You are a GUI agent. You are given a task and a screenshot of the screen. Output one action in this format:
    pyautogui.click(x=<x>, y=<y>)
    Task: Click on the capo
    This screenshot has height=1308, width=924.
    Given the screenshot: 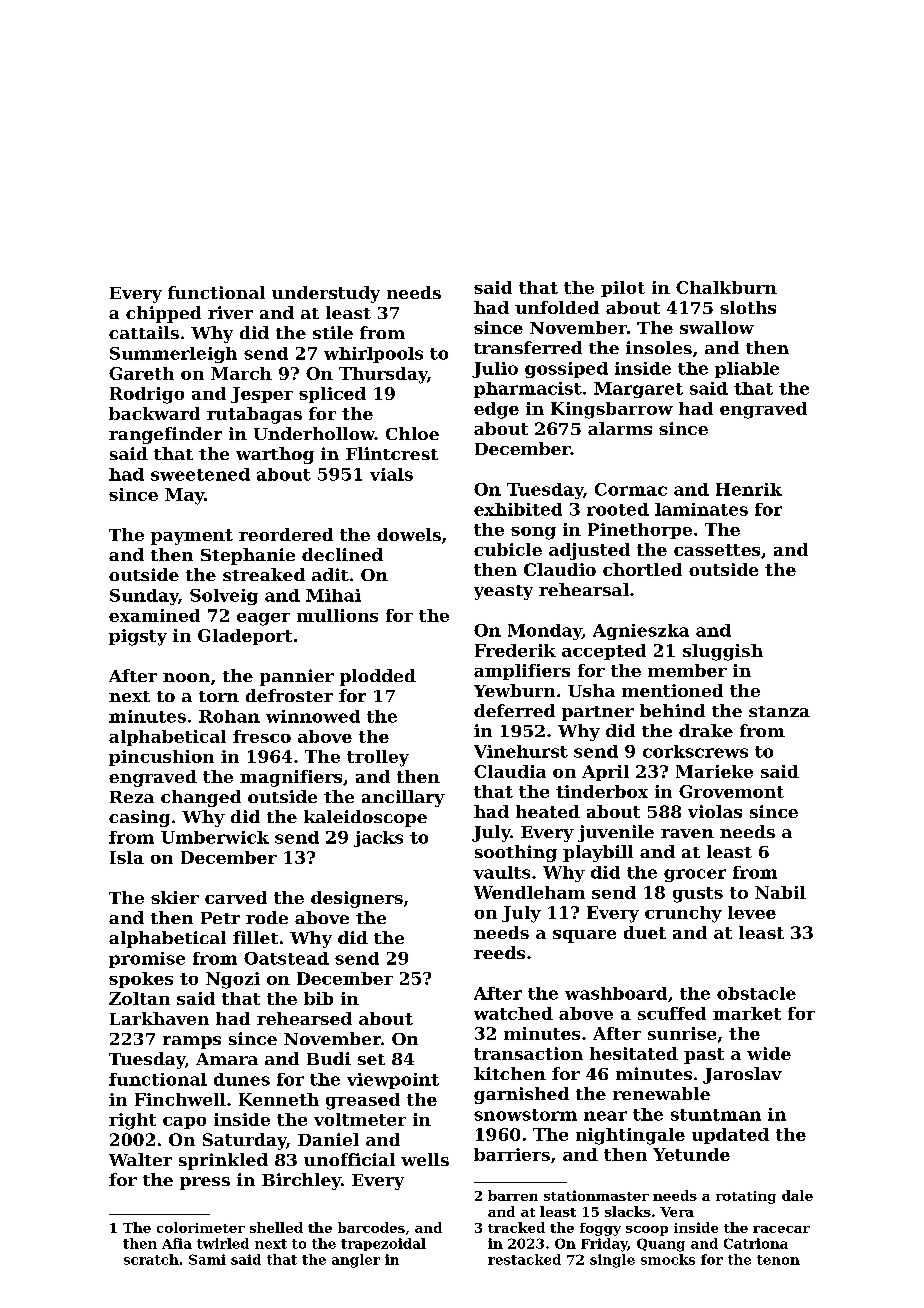 What is the action you would take?
    pyautogui.click(x=184, y=1123)
